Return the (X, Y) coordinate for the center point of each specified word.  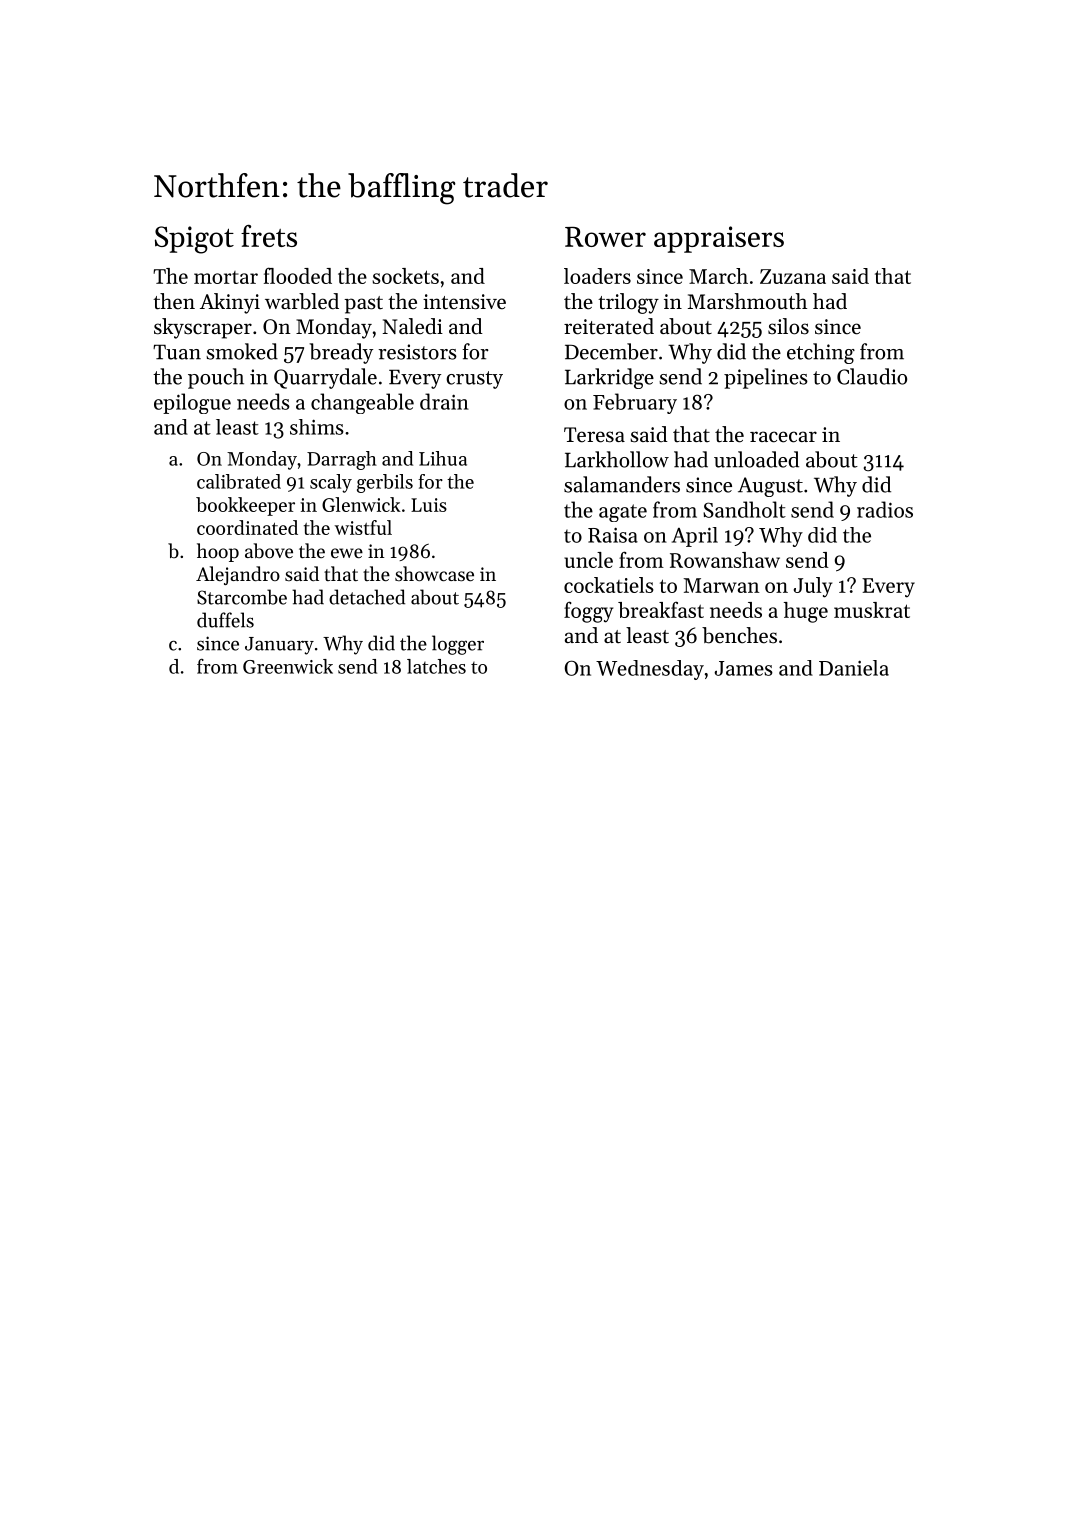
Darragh (342, 460)
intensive (464, 302)
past (363, 305)
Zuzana (793, 276)
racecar (783, 437)
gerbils (385, 483)
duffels (225, 620)
